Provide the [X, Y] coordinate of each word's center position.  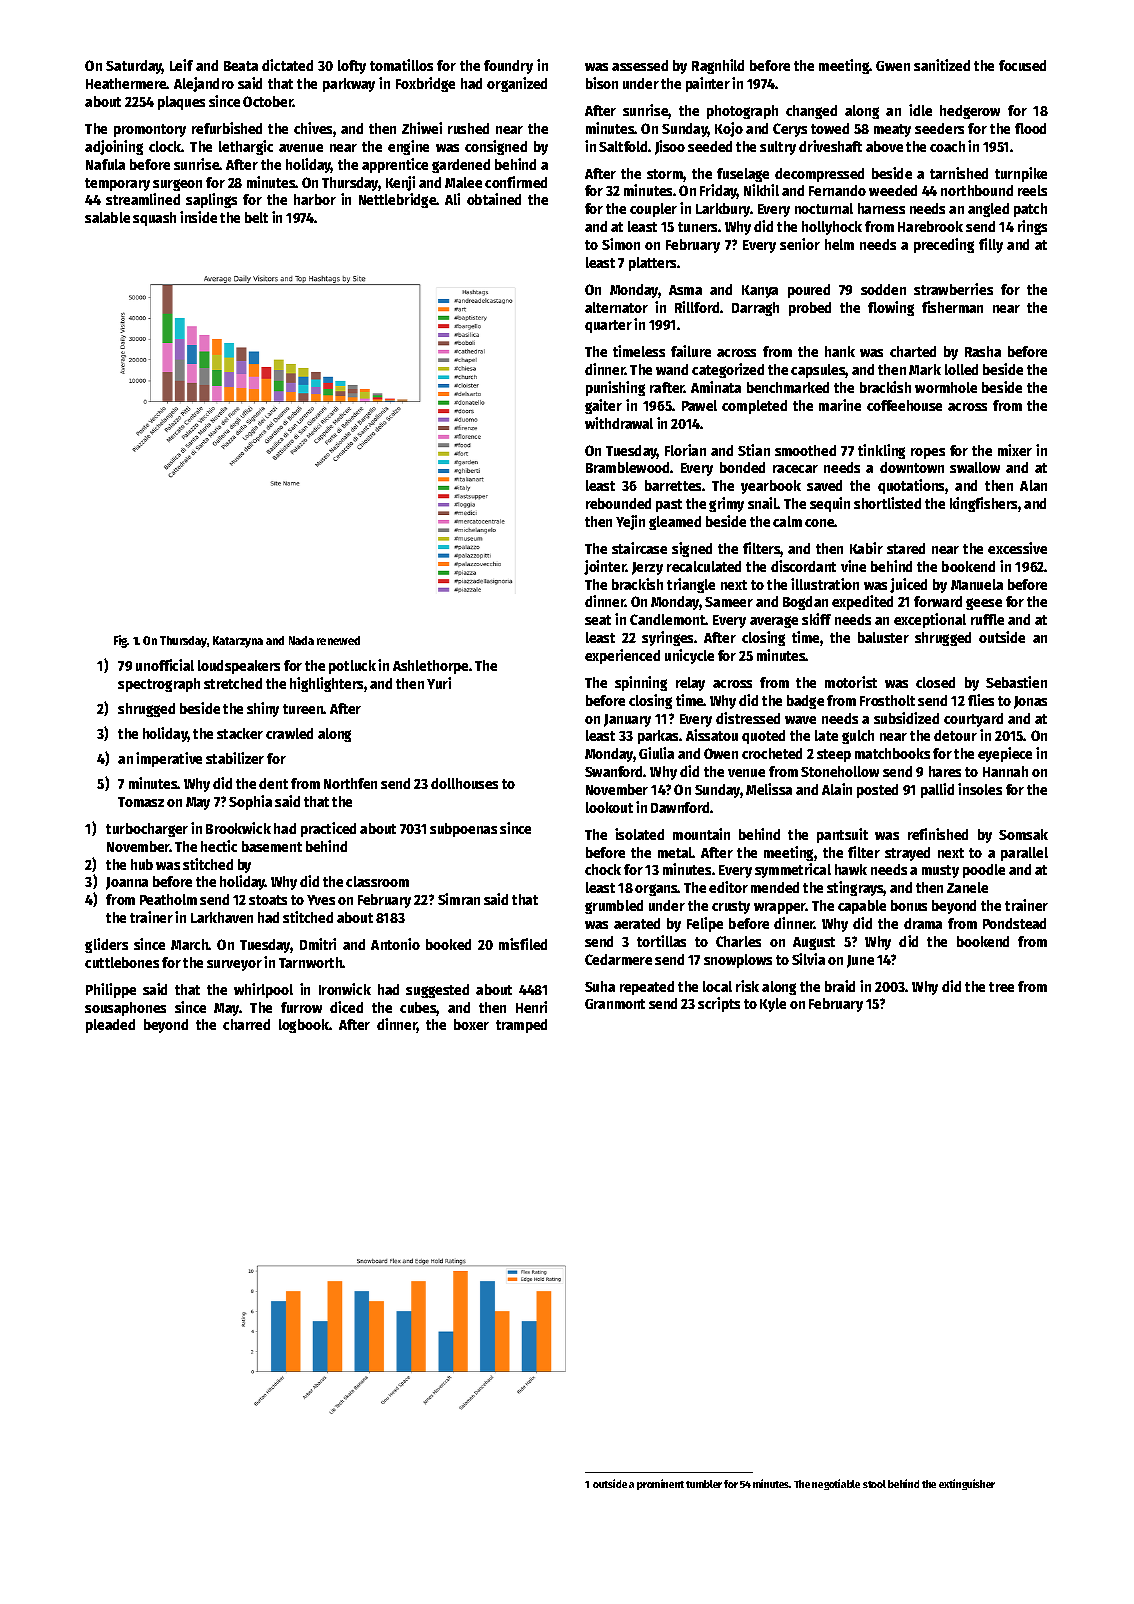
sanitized [942, 65]
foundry [508, 67]
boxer [471, 1024]
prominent [660, 1484]
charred [246, 1024]
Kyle [773, 1005]
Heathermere [126, 83]
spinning [641, 683]
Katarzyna [238, 642]
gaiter [603, 406]
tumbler [704, 1484]
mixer [1015, 450]
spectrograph [159, 685]
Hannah [1005, 771]
